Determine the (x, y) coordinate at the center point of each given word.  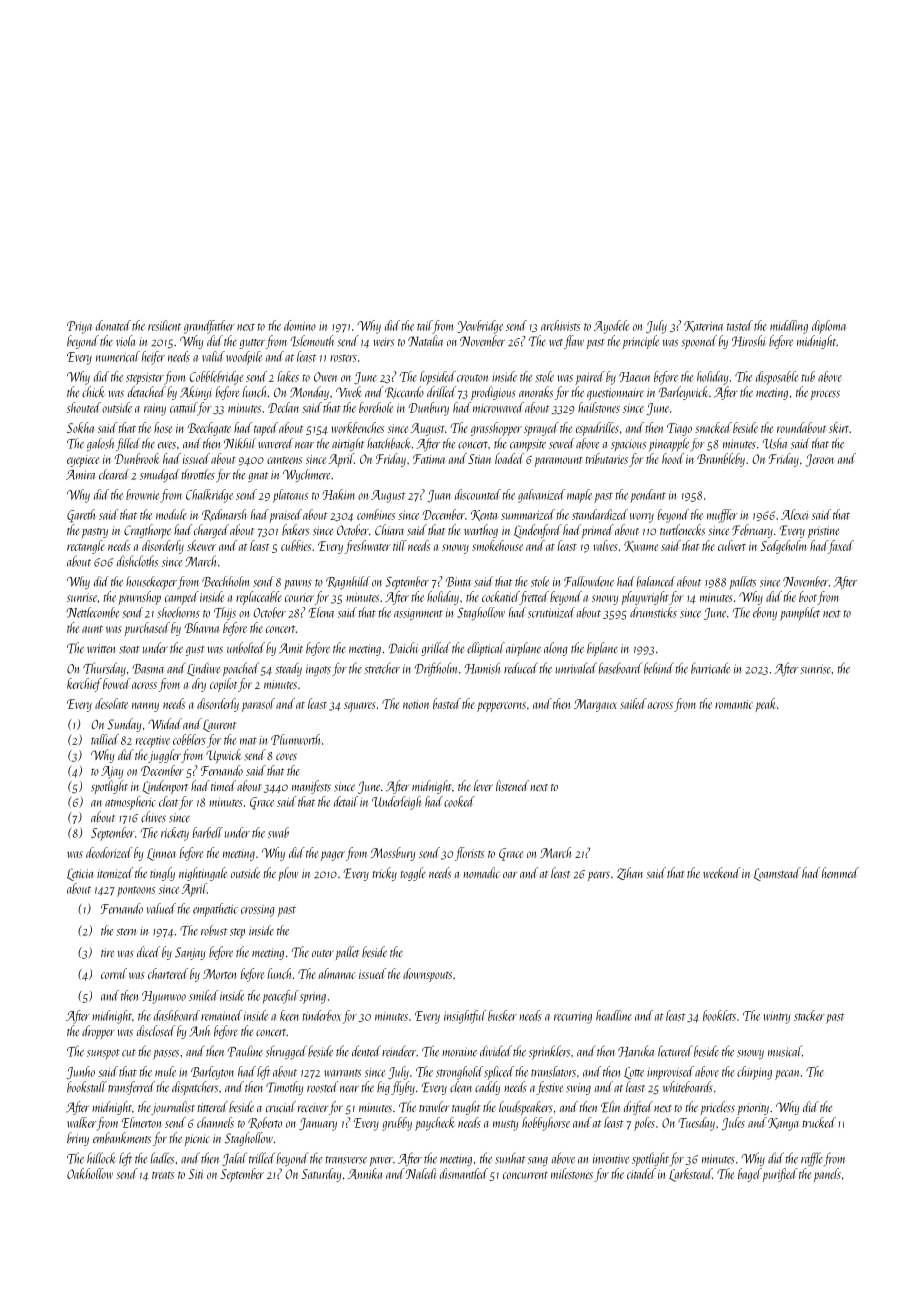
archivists (560, 325)
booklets (719, 1015)
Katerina (703, 326)
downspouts (427, 975)
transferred (131, 1088)
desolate (111, 703)
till (400, 545)
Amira (80, 475)
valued (161, 908)
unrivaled (576, 668)
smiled (204, 995)
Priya (79, 327)
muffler (722, 516)
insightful (465, 1017)
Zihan (630, 873)
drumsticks (653, 612)
